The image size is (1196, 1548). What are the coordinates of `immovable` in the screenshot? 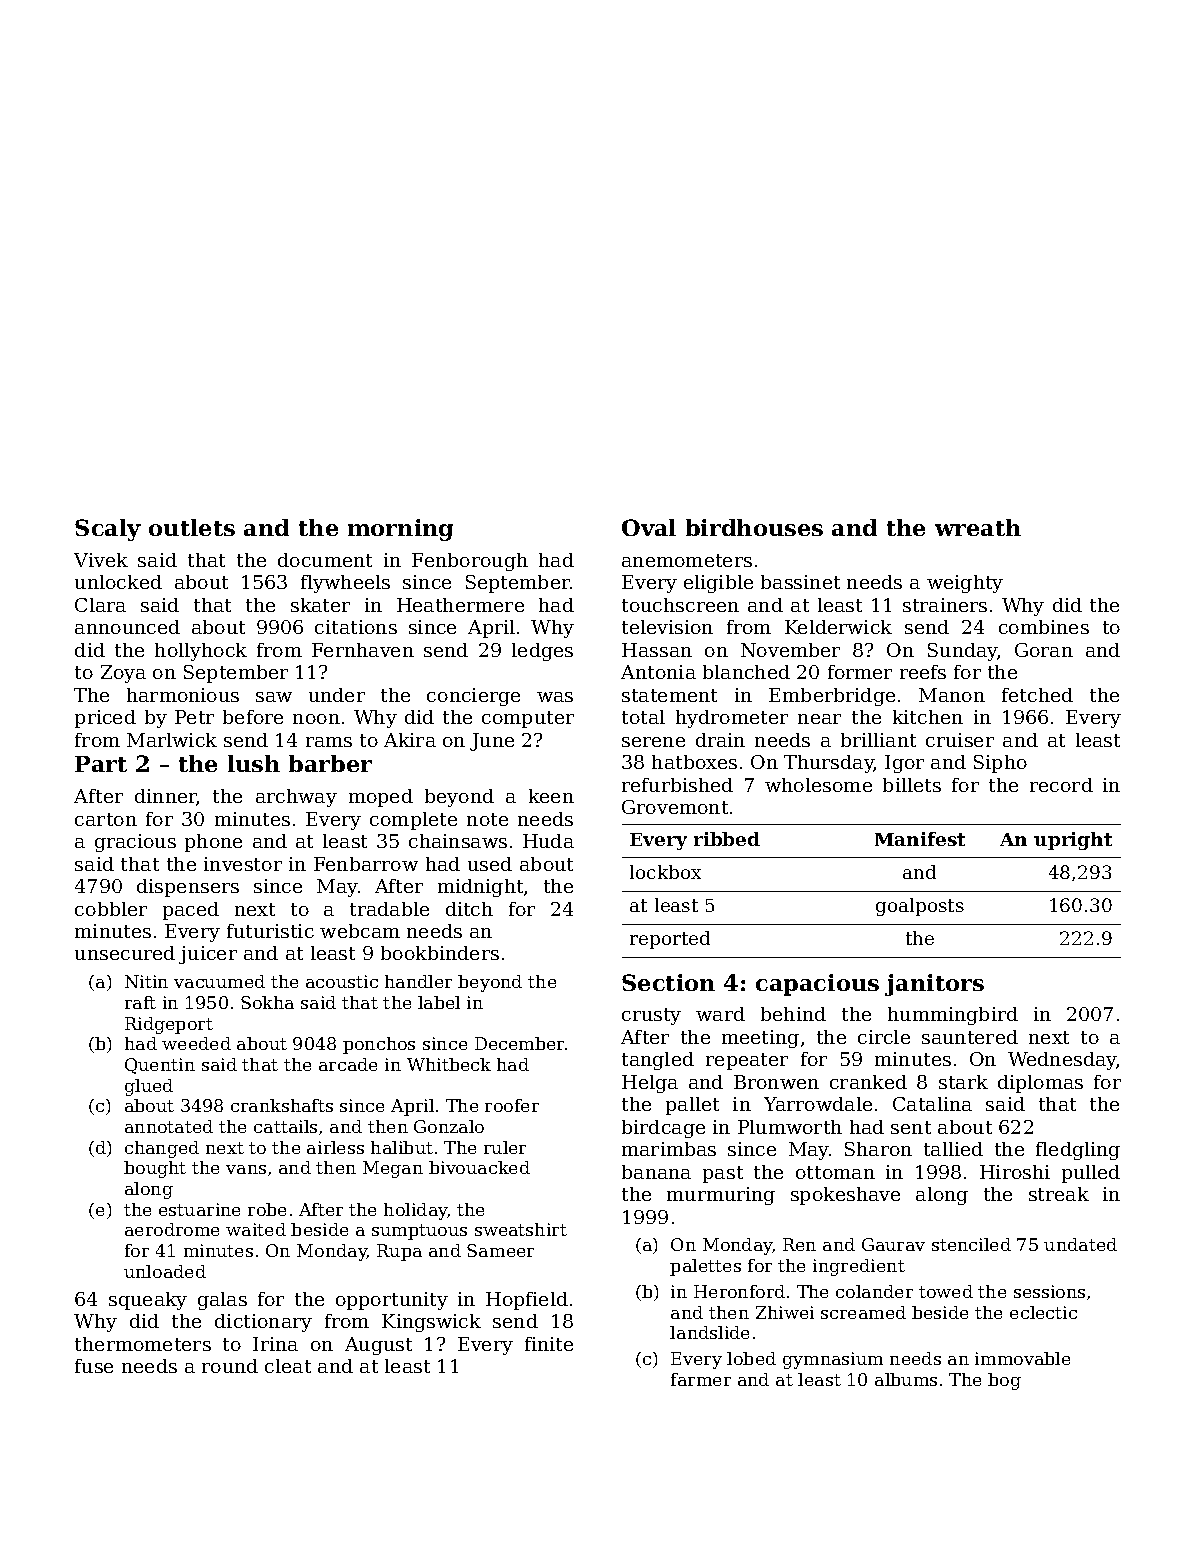 It's located at (1022, 1358).
